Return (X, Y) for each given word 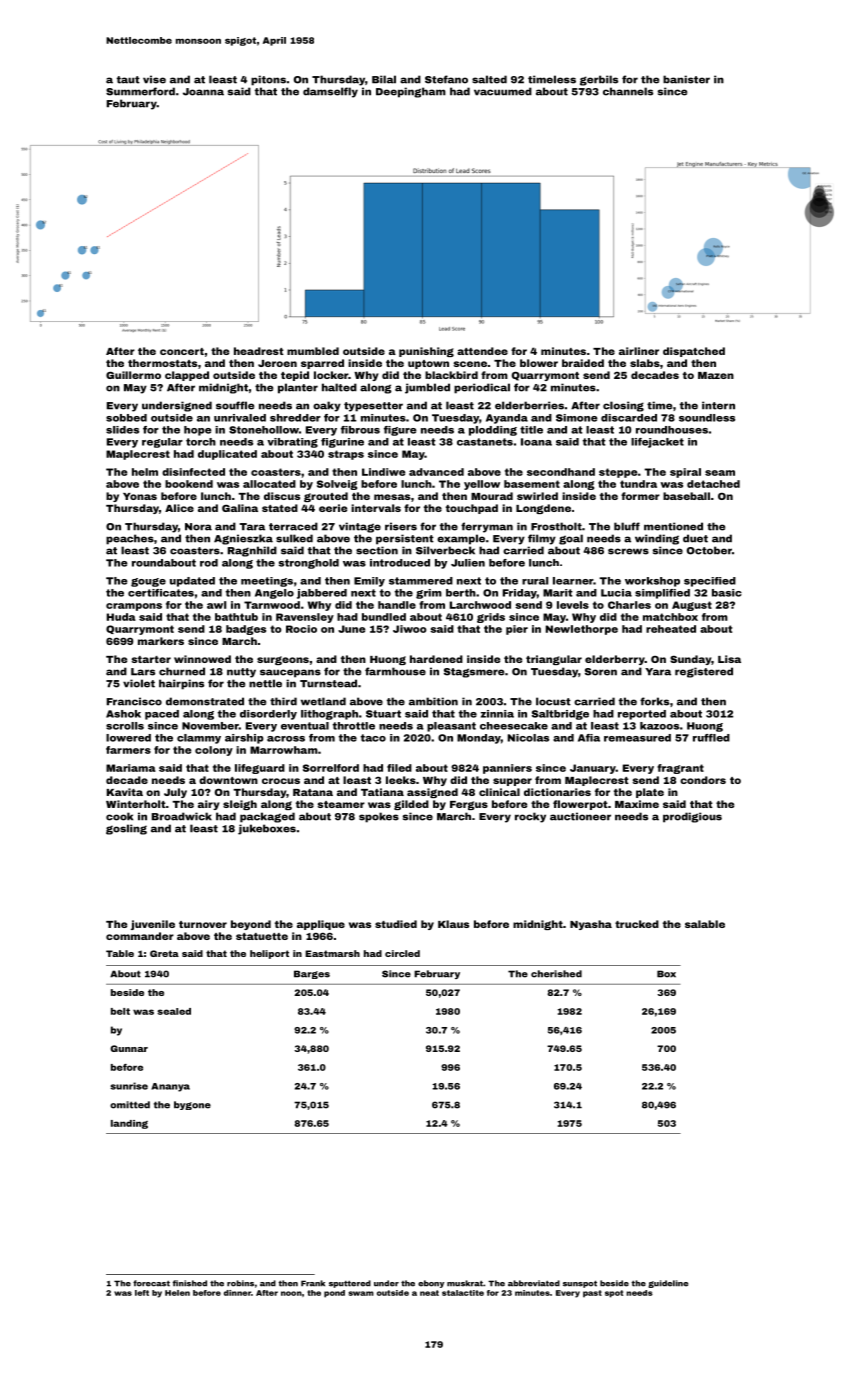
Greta (164, 953)
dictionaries (557, 792)
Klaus (453, 924)
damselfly (330, 92)
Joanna (203, 92)
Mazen (716, 375)
